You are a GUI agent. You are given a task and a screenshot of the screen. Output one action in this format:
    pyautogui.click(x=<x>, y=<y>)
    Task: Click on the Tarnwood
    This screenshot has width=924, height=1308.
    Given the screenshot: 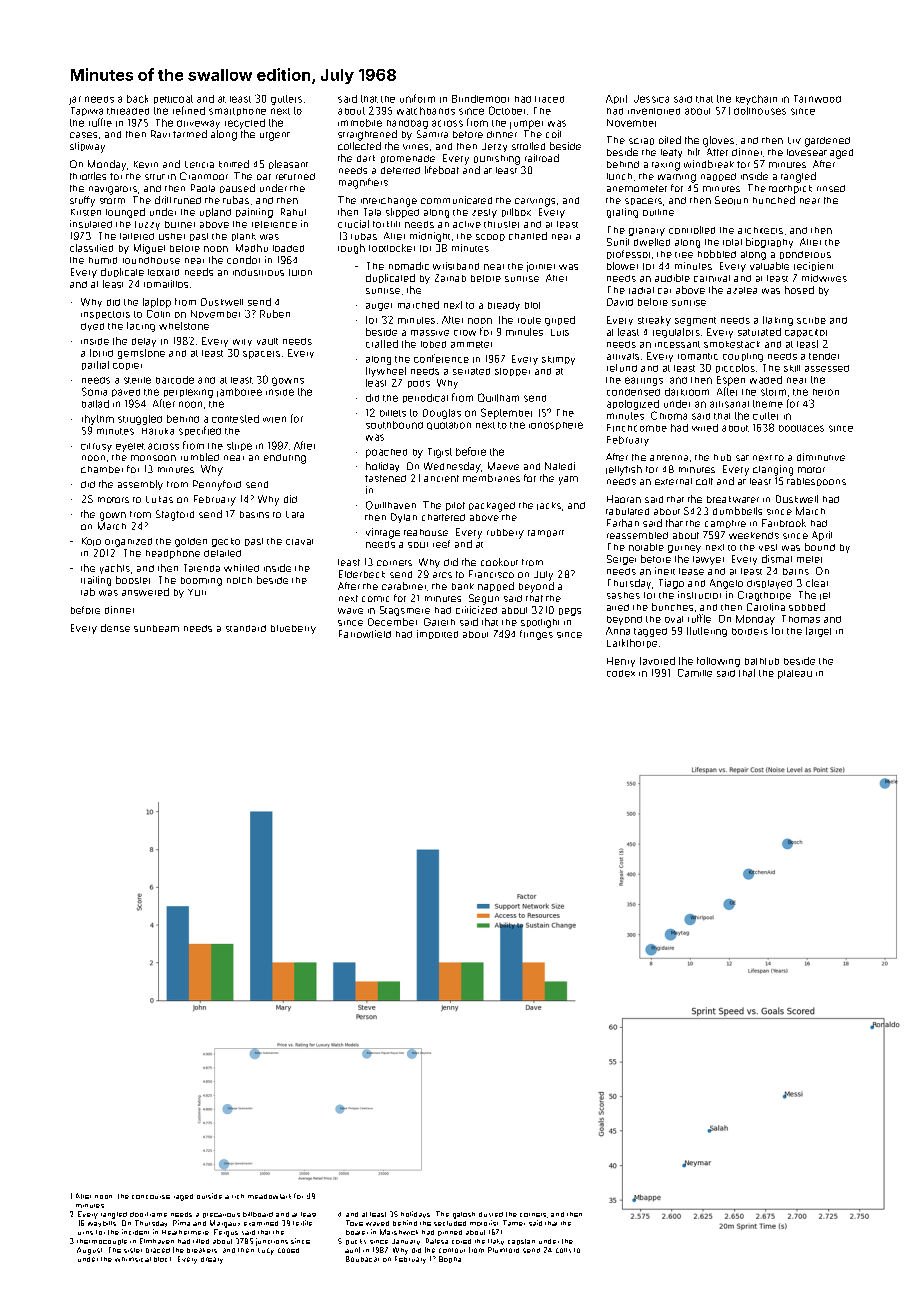 What is the action you would take?
    pyautogui.click(x=817, y=99)
